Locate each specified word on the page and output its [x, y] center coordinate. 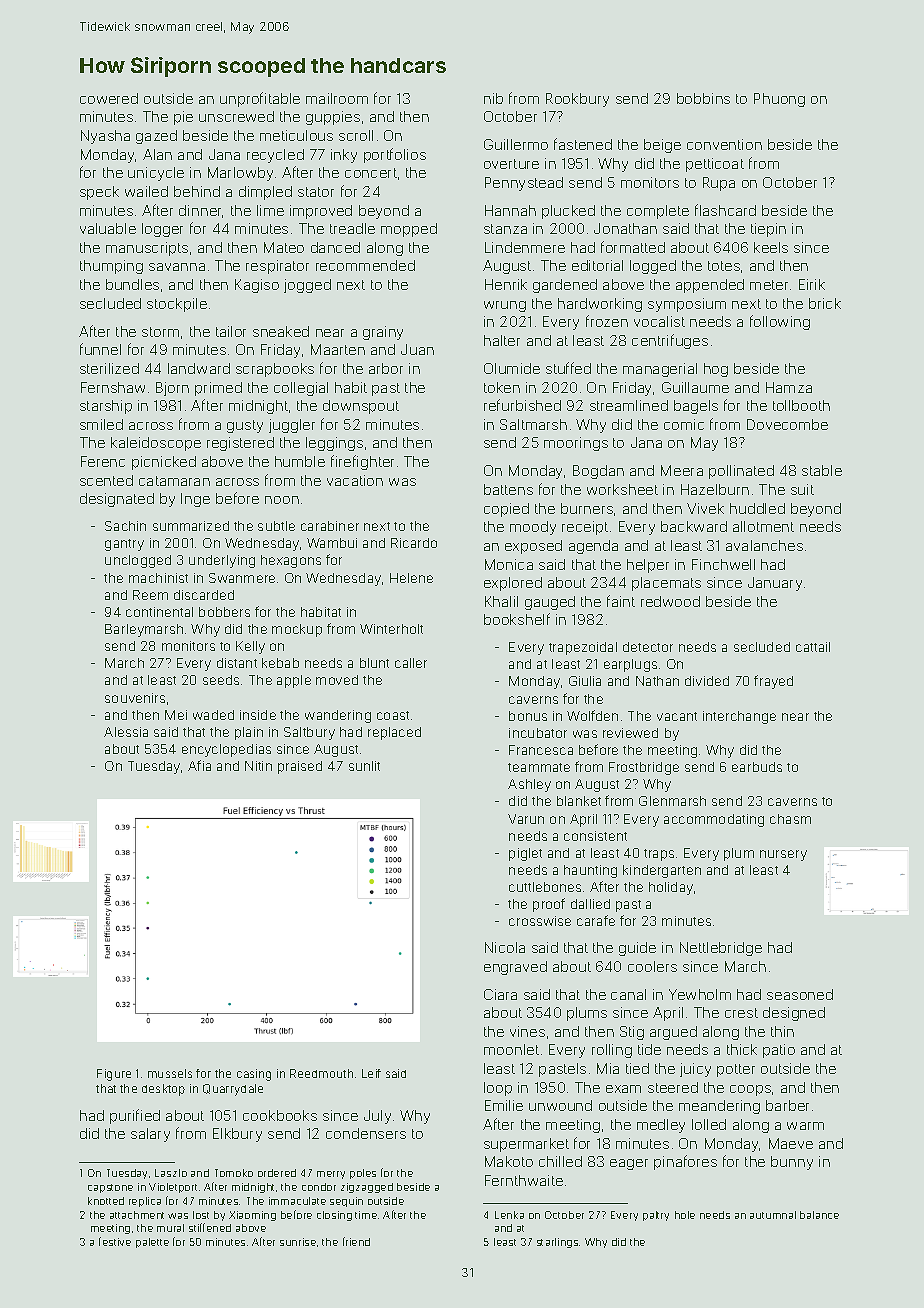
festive [115, 1241]
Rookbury [577, 100]
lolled [709, 1124]
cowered [109, 98]
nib [493, 98]
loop [498, 1089]
